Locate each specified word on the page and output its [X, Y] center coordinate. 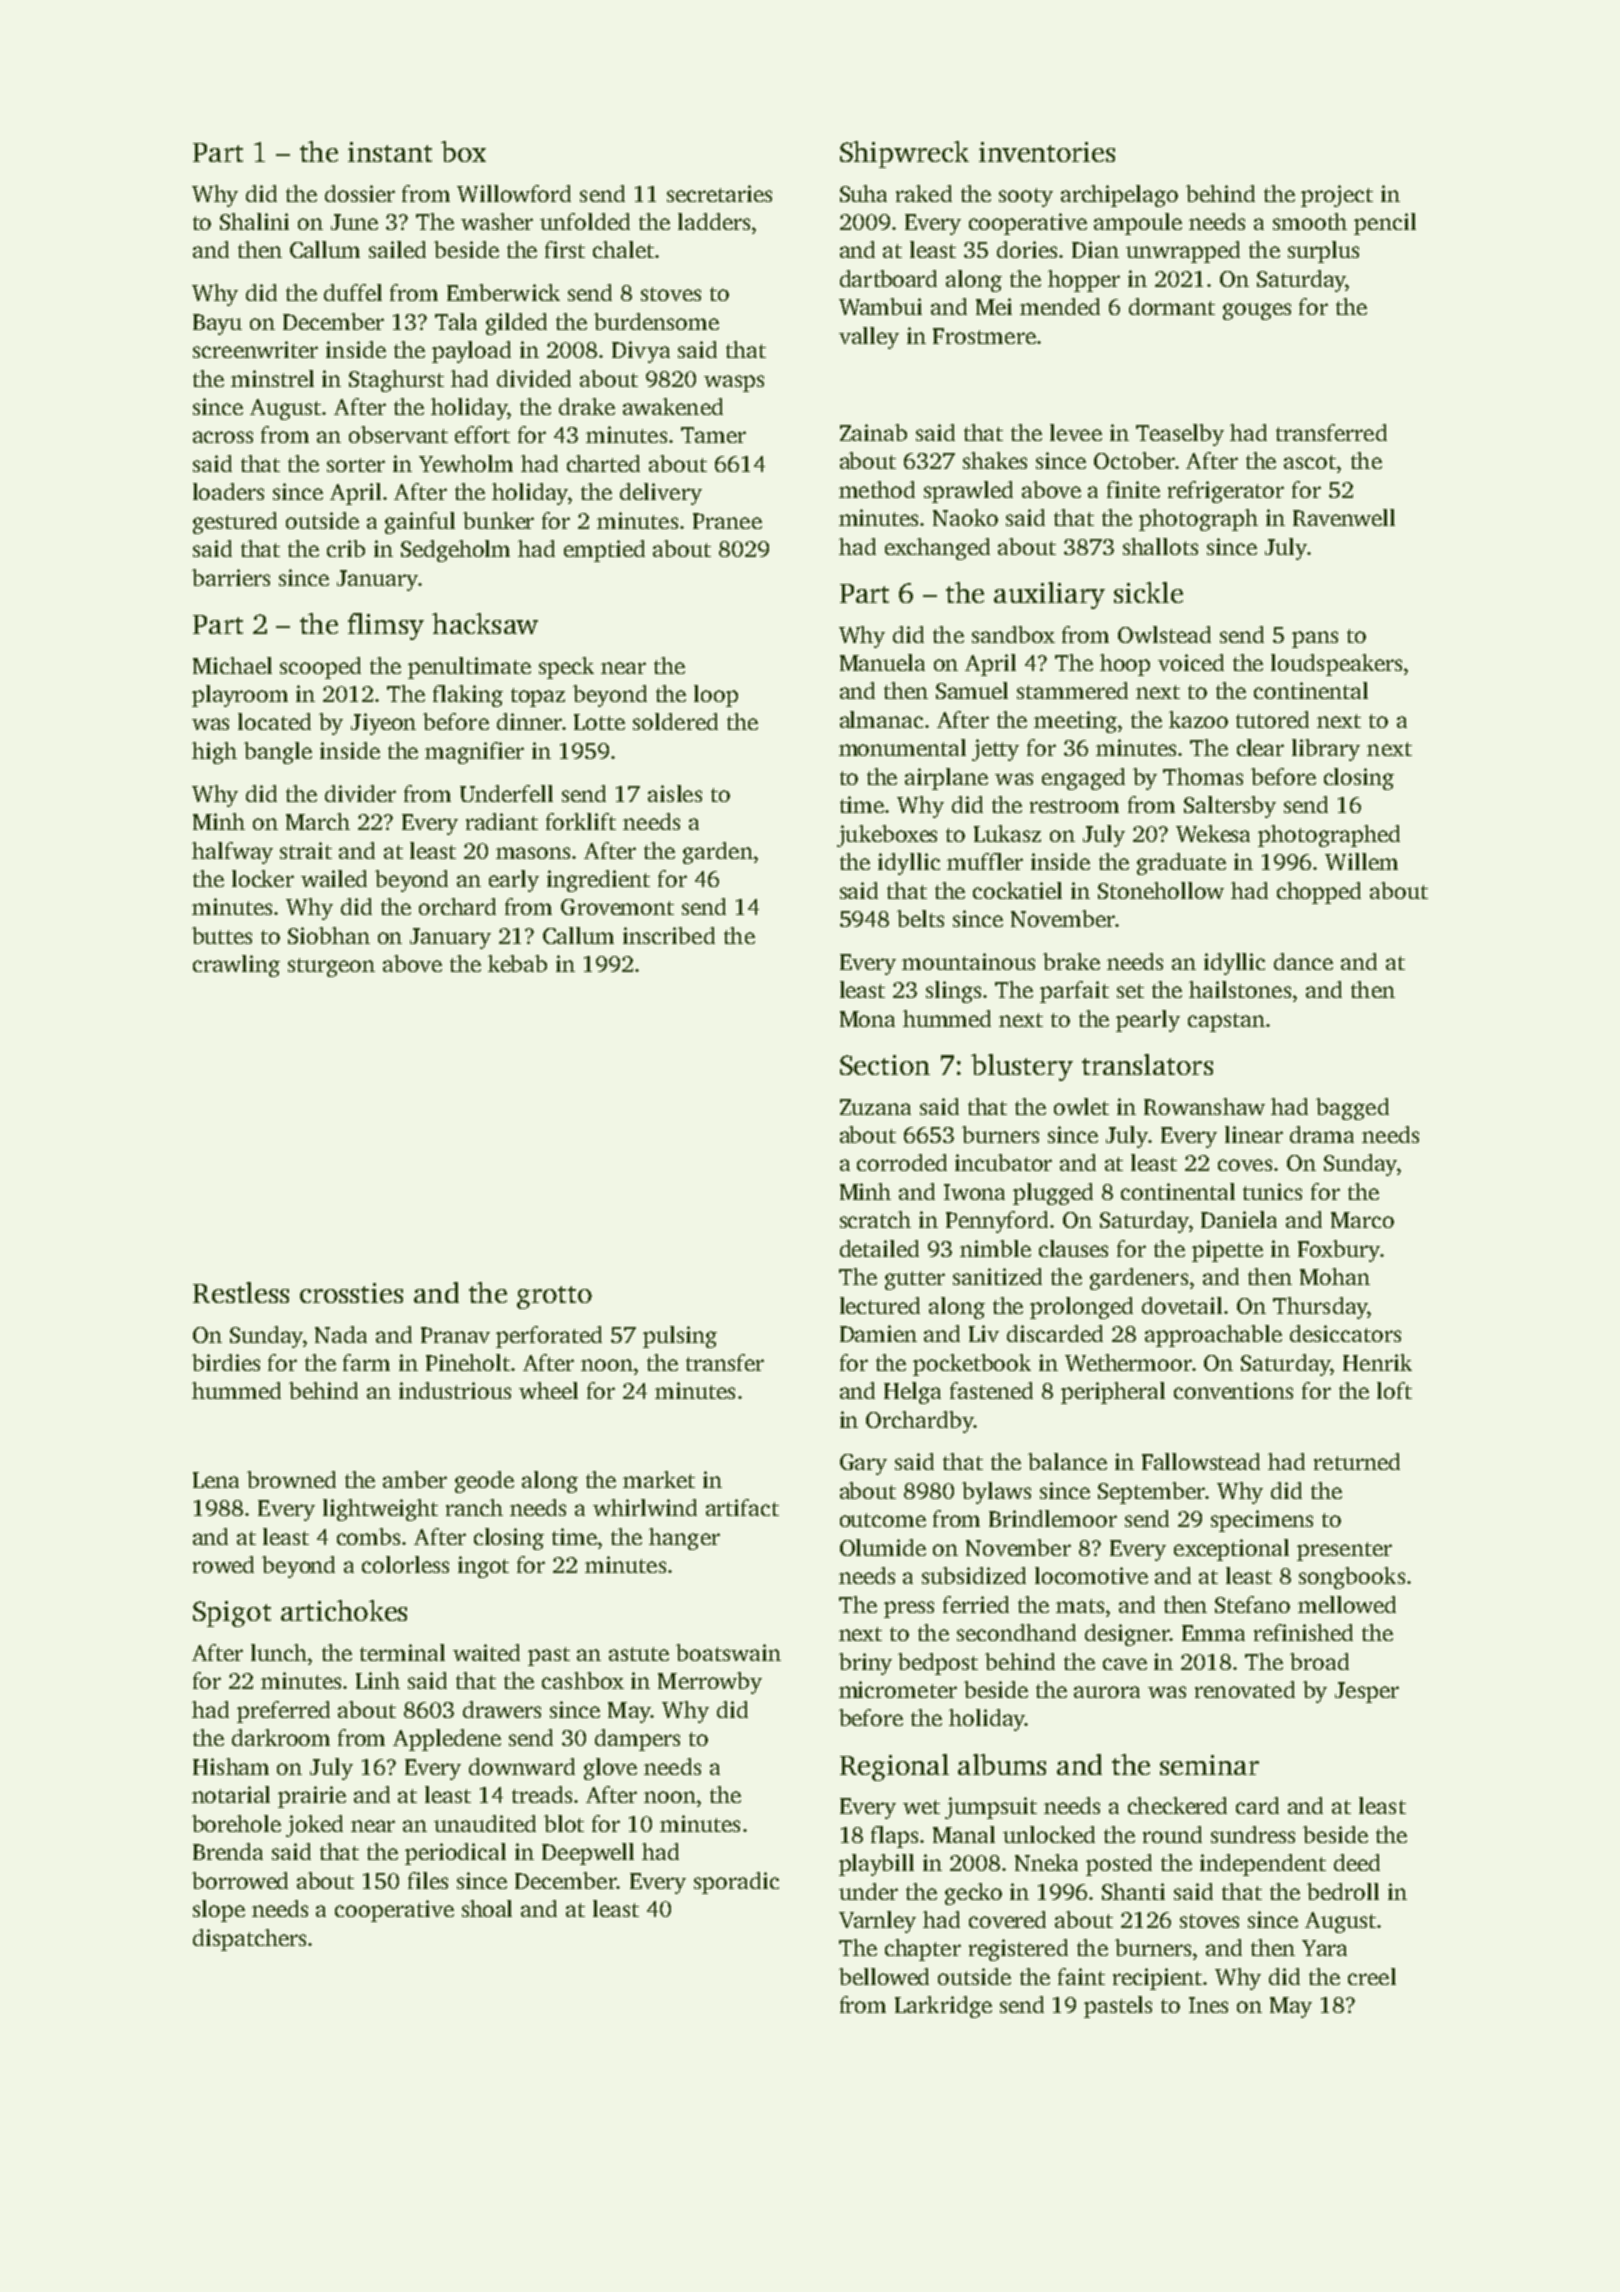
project [1337, 196]
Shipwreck [904, 154]
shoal [487, 1908]
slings [953, 992]
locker [263, 878]
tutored [1272, 719]
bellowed [884, 1976]
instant [390, 152]
